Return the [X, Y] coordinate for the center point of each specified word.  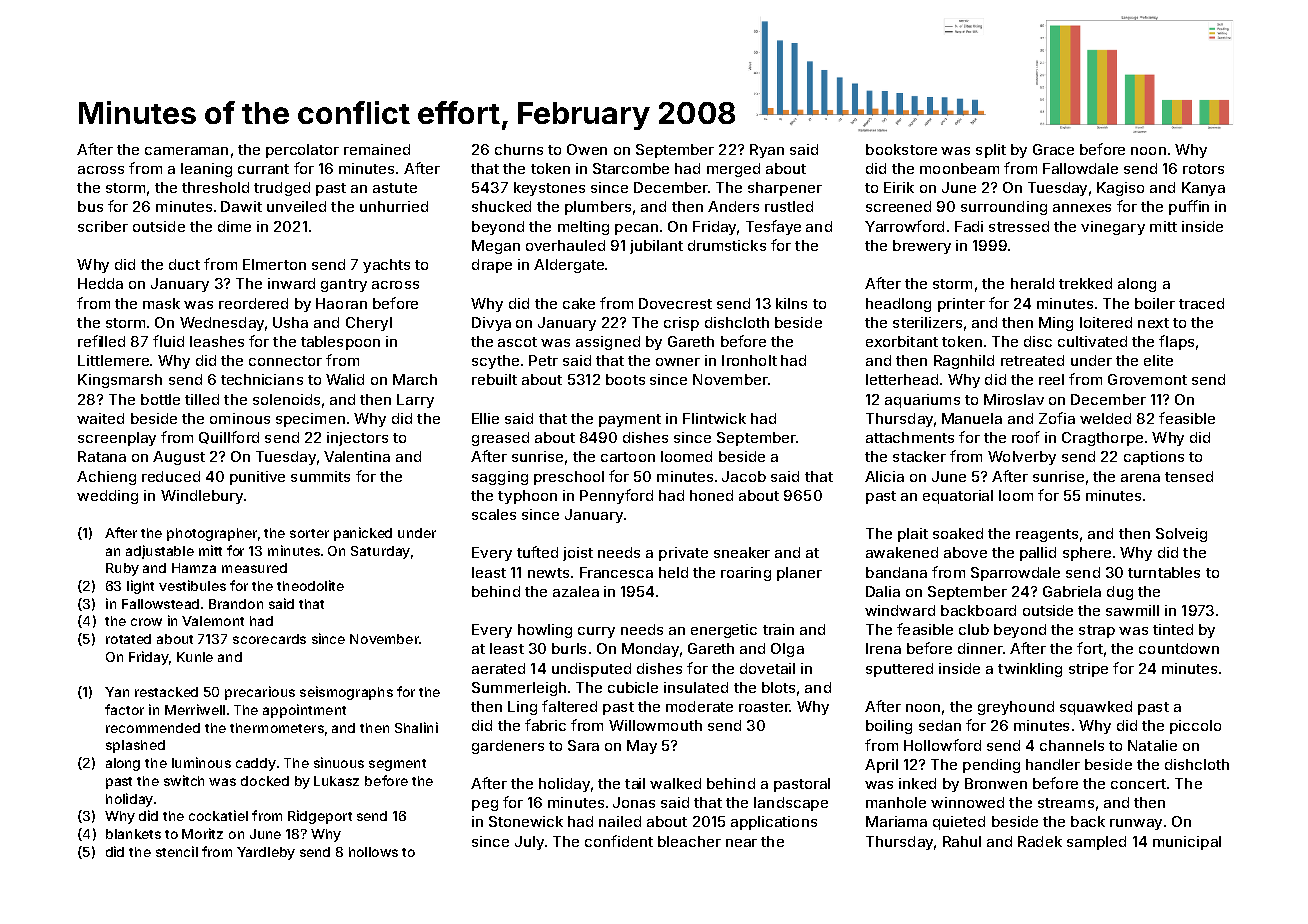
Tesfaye [773, 227]
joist [578, 554]
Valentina [357, 456]
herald [1032, 283]
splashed [135, 746]
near [741, 843]
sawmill [1132, 610]
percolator [302, 151]
